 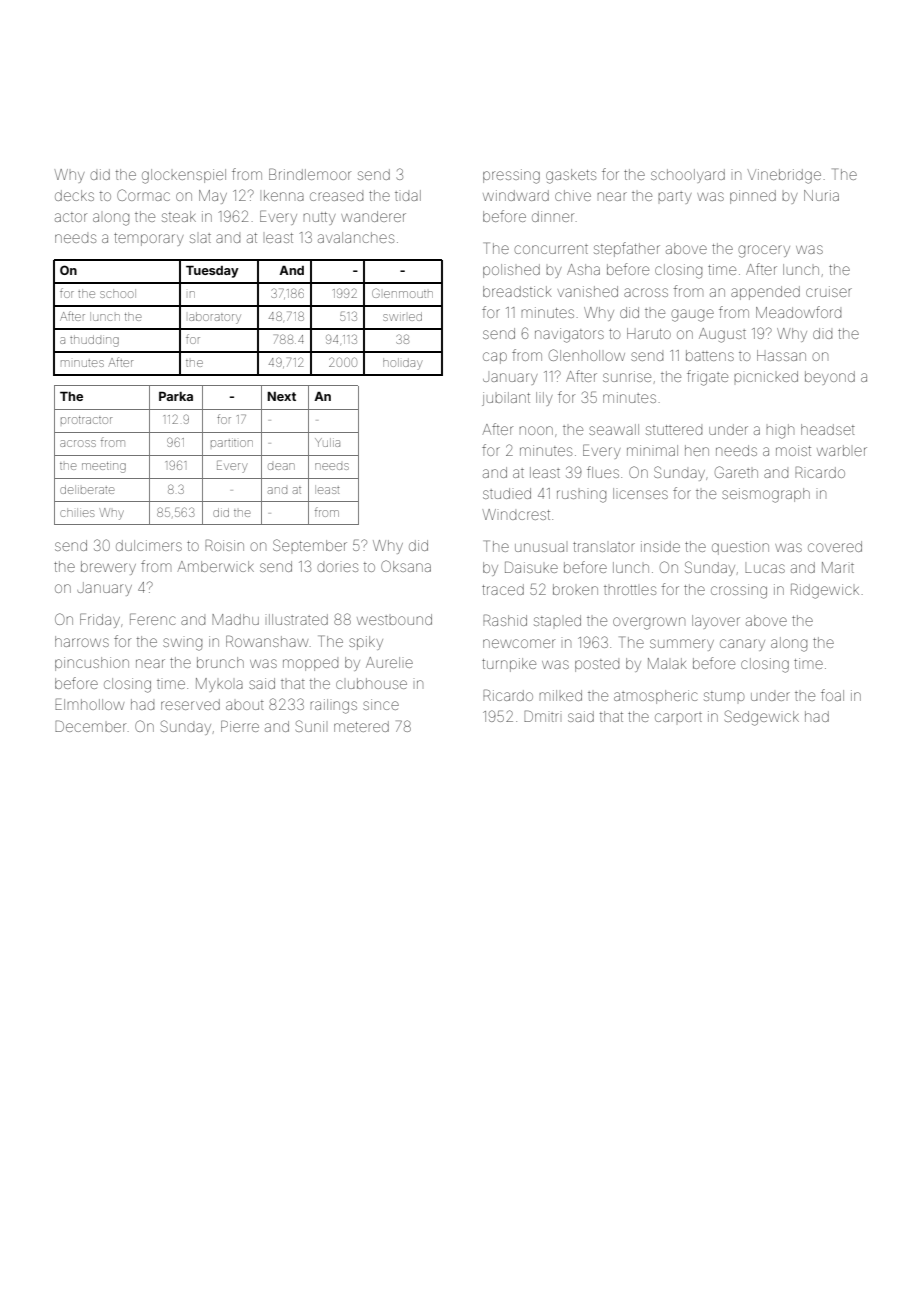 What do you see at coordinates (766, 495) in the document?
I see `seismograph` at bounding box center [766, 495].
